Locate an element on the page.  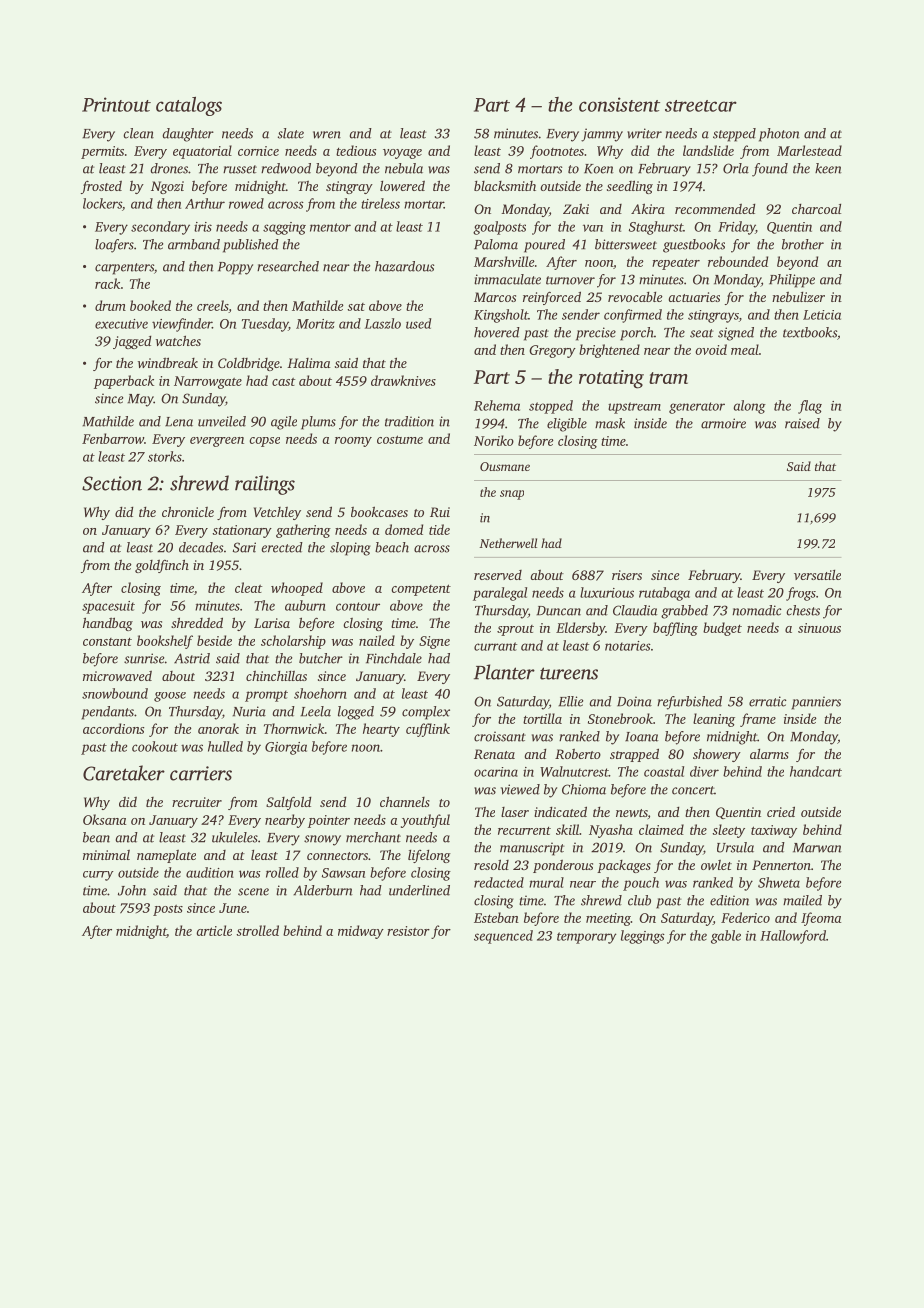
streetcar is located at coordinates (701, 106).
